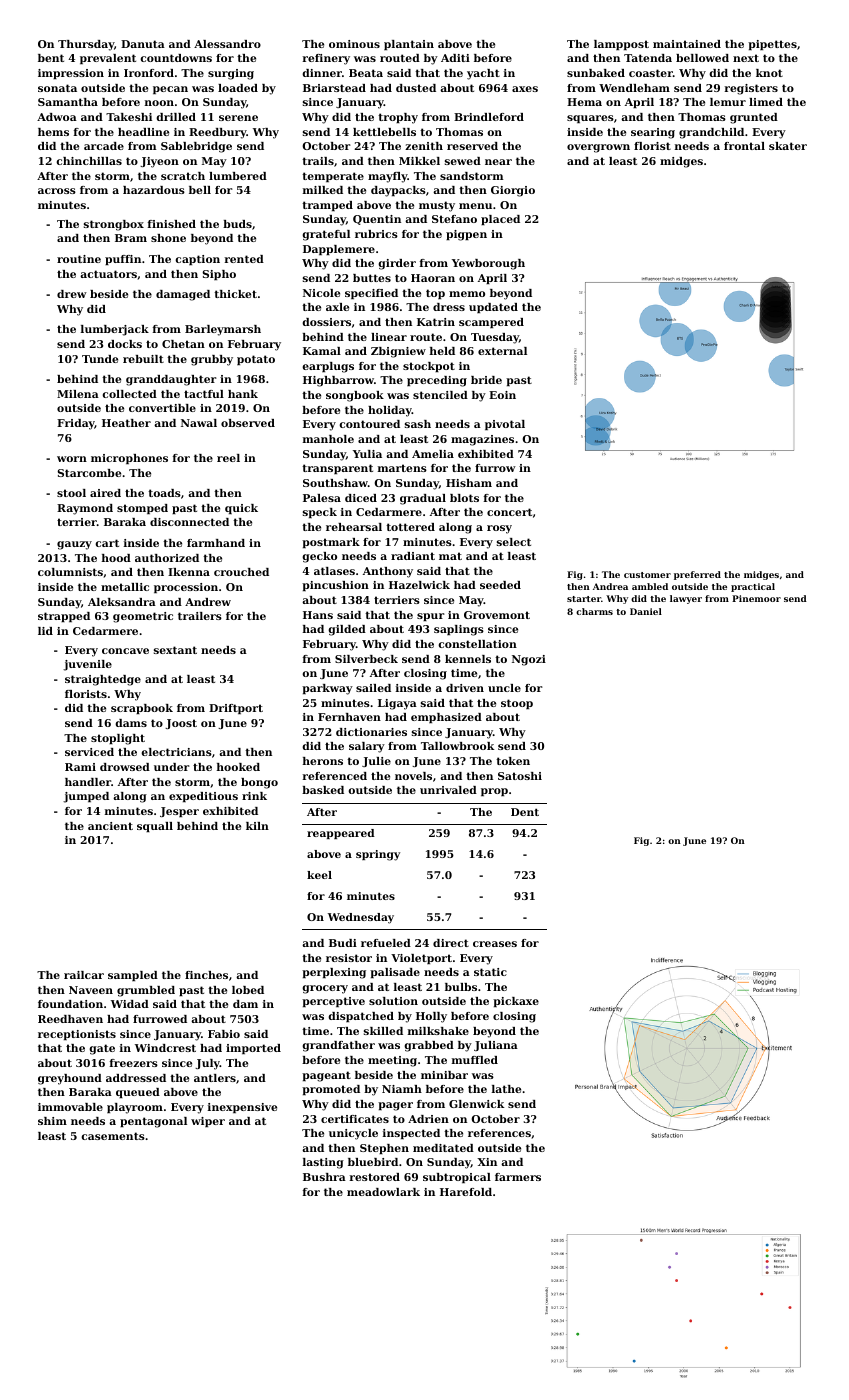 The width and height of the screenshot is (849, 1400). What do you see at coordinates (525, 812) in the screenshot?
I see `Dent` at bounding box center [525, 812].
